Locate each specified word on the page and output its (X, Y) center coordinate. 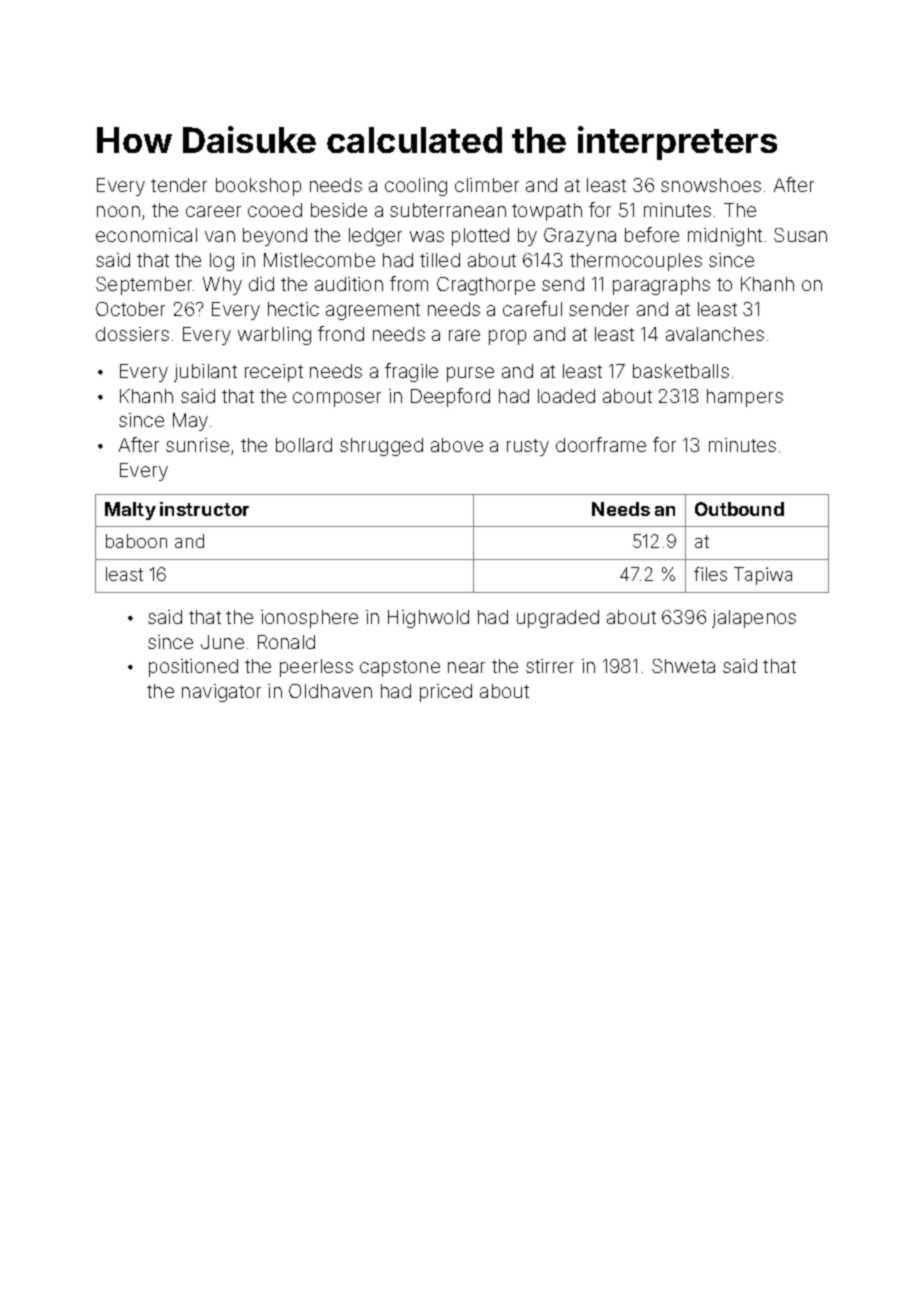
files (710, 574)
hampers (745, 398)
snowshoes (711, 185)
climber (487, 185)
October (130, 309)
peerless (316, 668)
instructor (204, 509)
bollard (304, 445)
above (457, 445)
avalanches (715, 334)
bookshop (258, 187)
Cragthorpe (486, 286)
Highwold (428, 619)
